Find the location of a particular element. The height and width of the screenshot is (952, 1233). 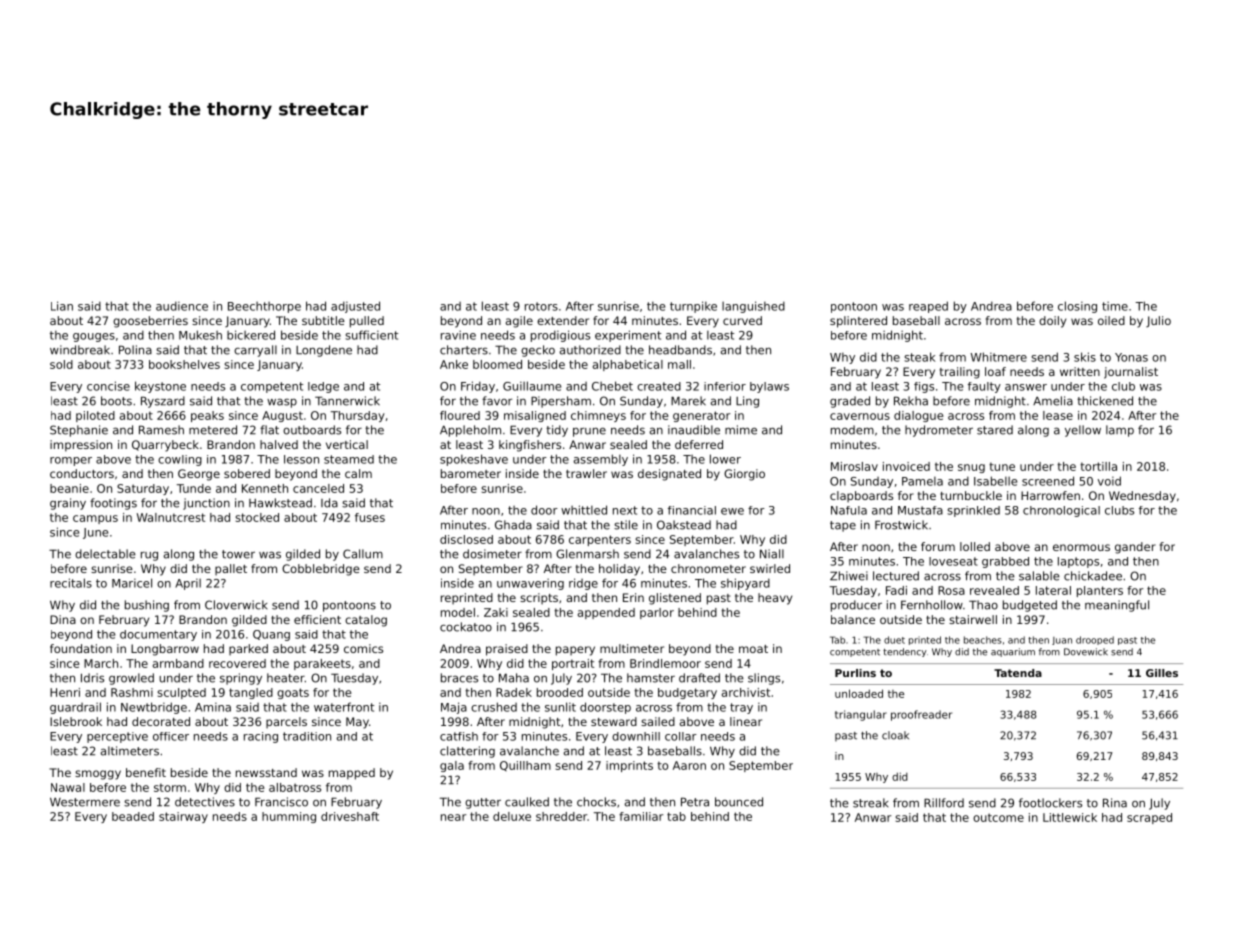

audience is located at coordinates (182, 306).
